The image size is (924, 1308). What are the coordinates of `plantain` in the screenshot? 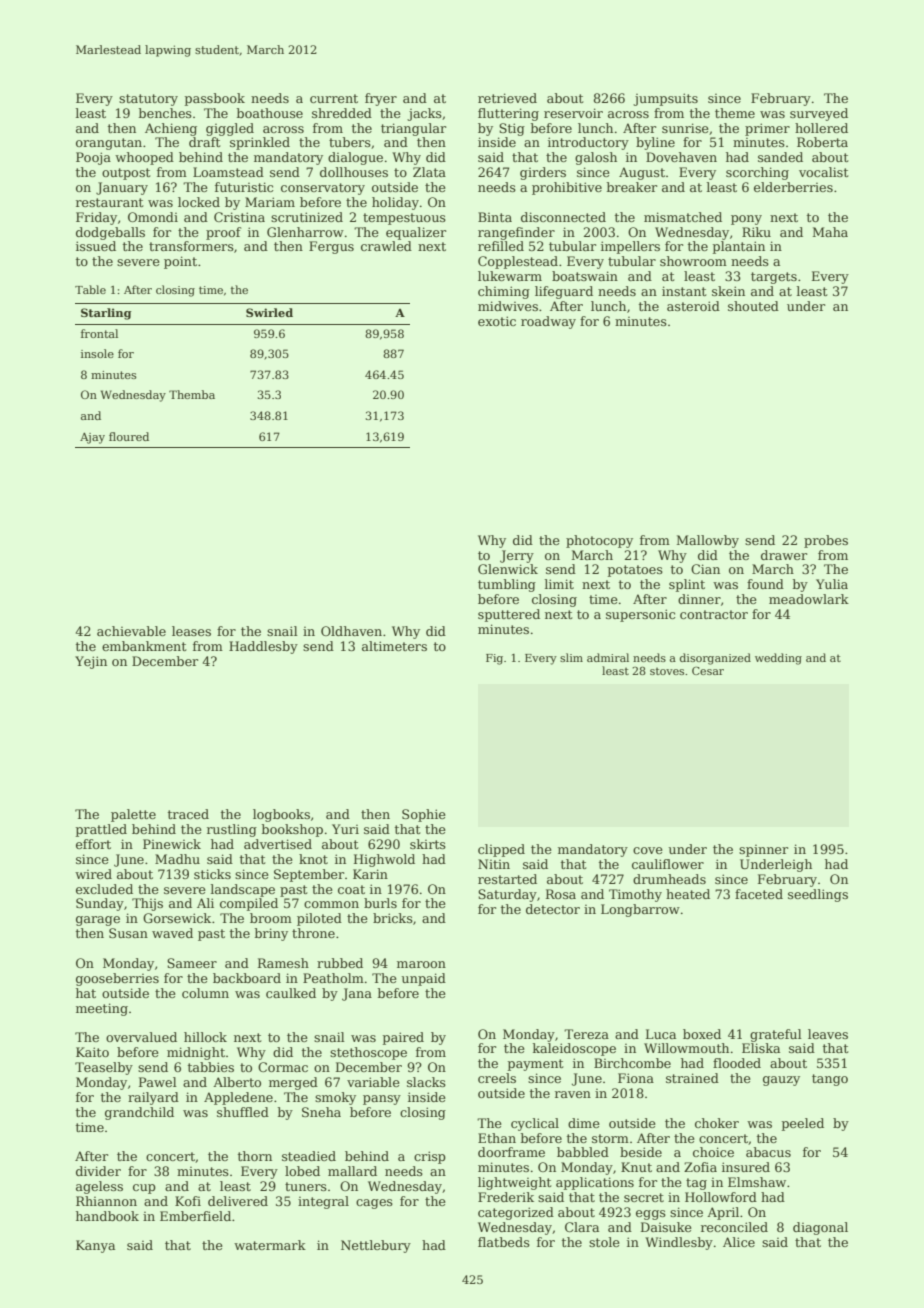 It's located at (739, 247).
